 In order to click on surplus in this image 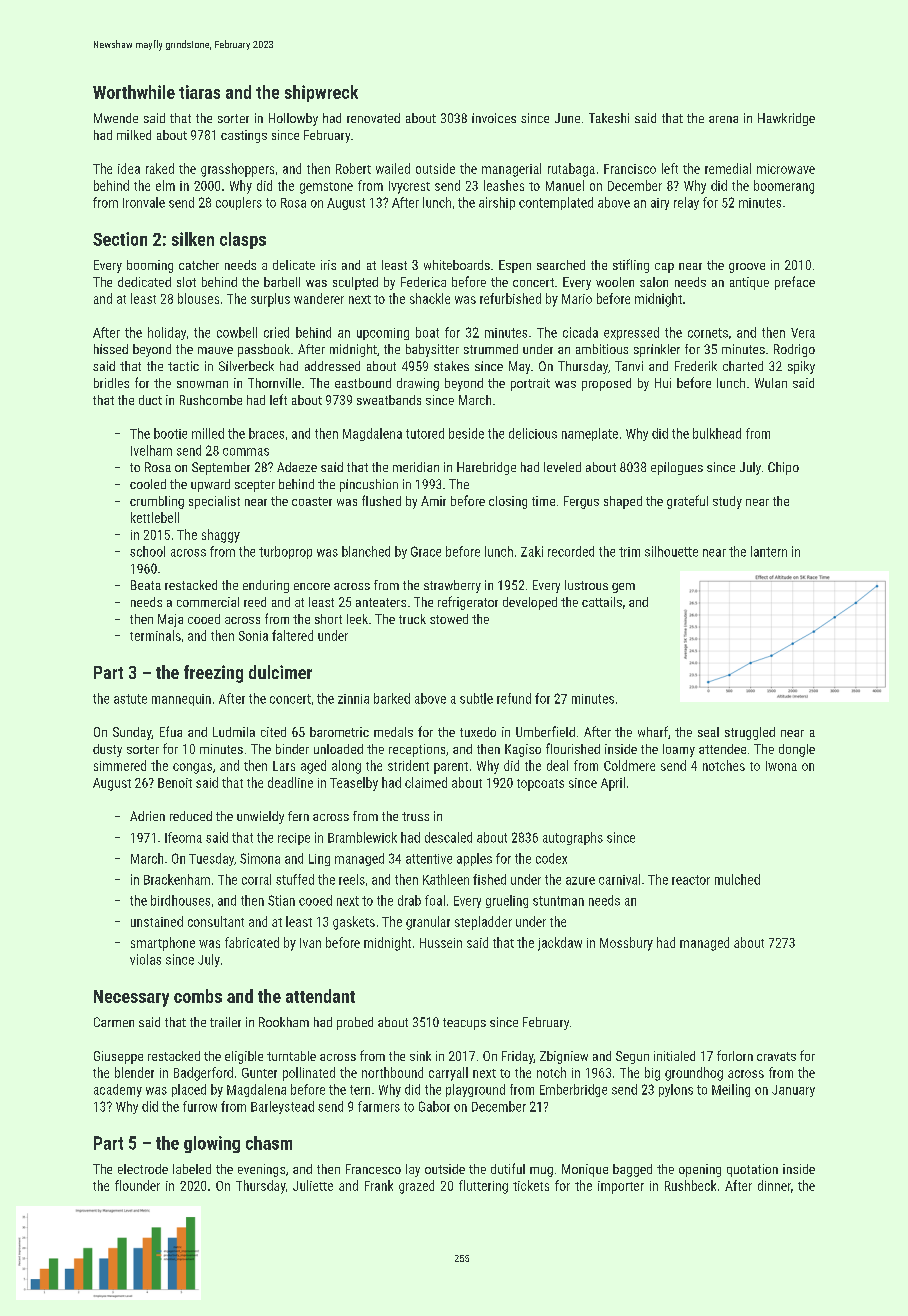, I will do `click(270, 300)`.
